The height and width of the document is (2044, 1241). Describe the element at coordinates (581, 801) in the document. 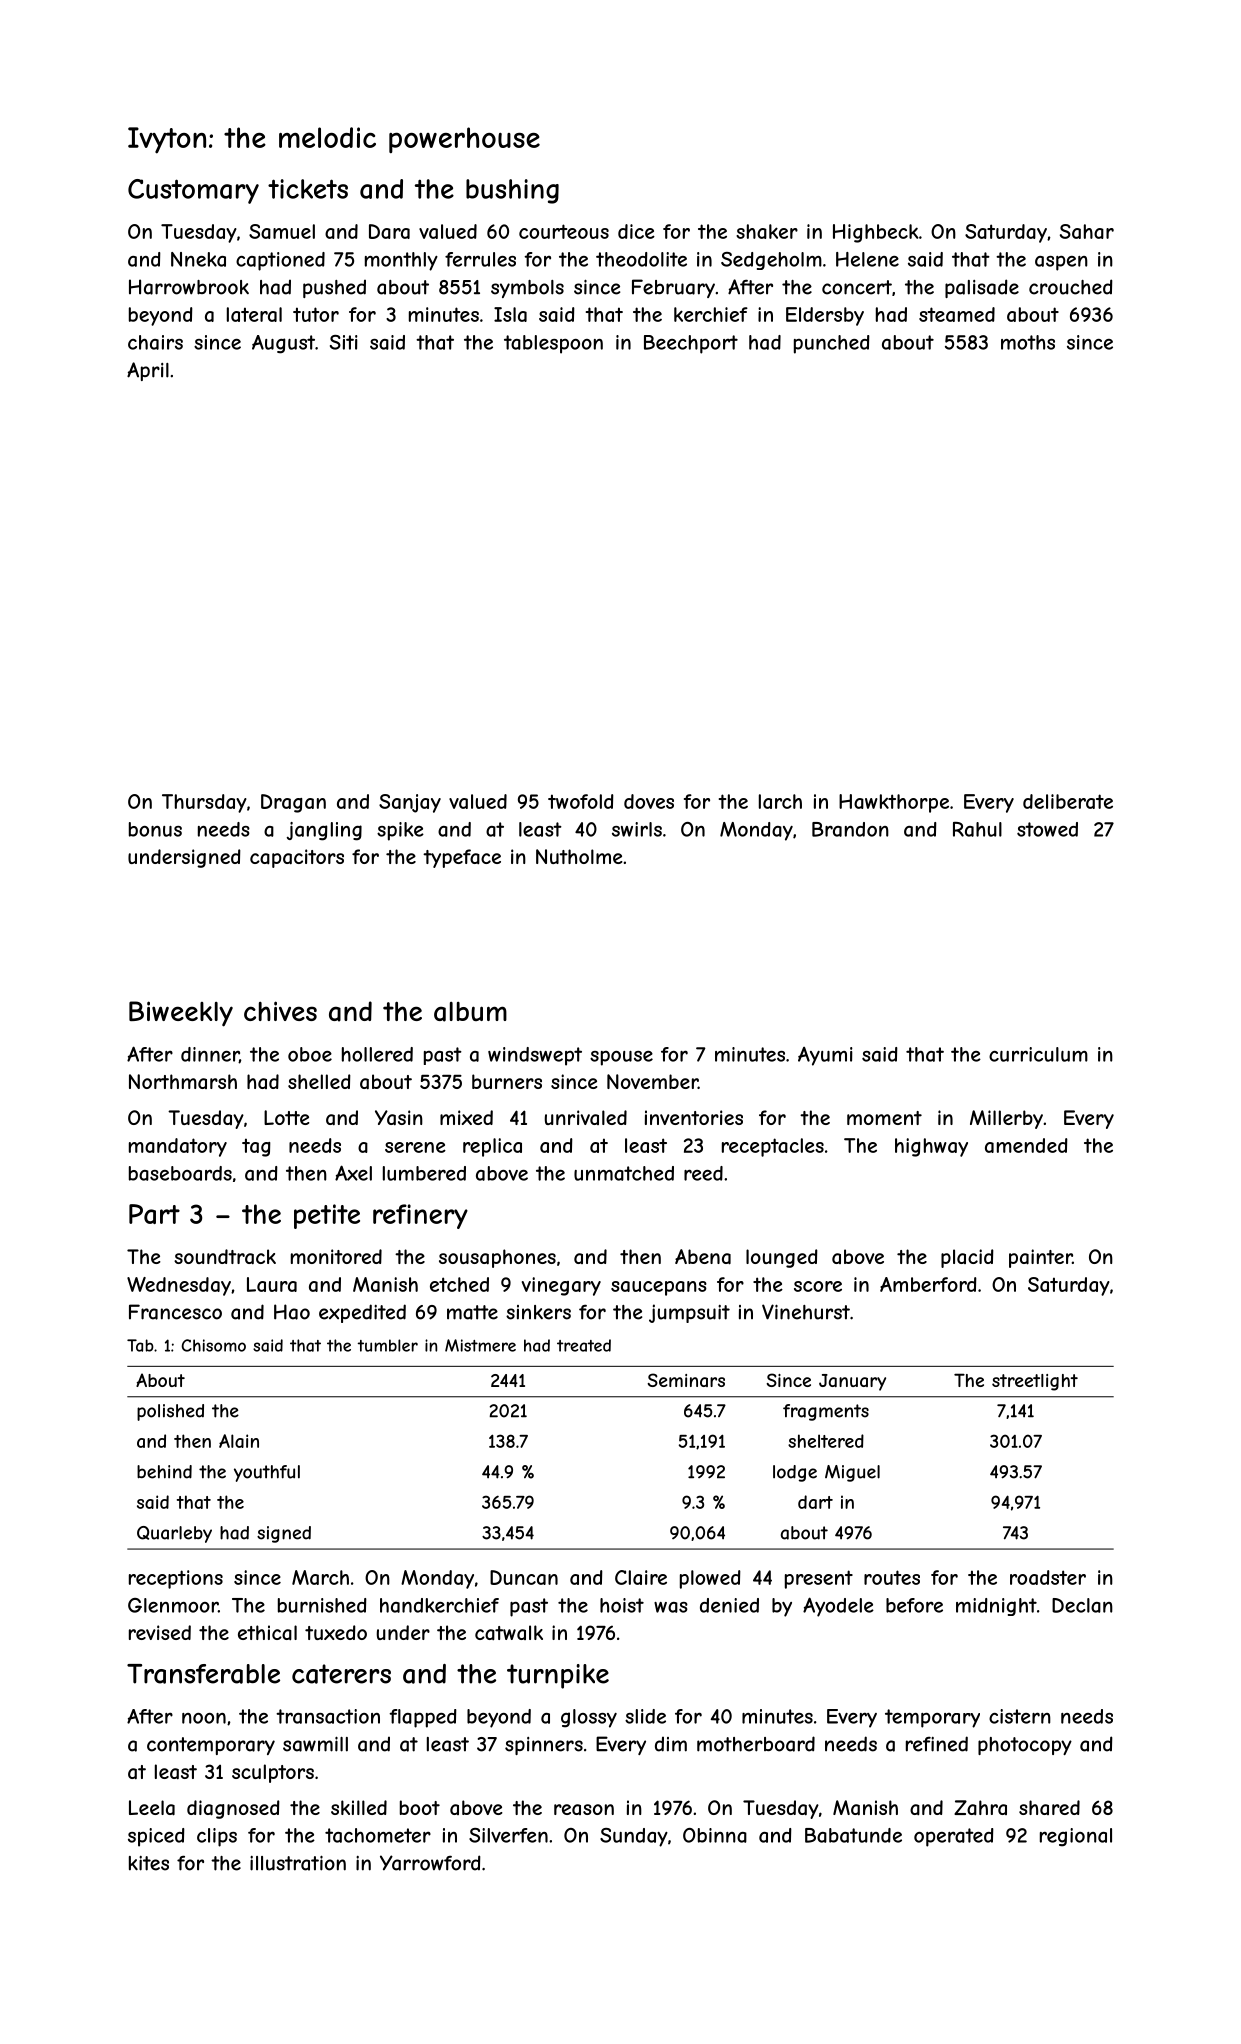

I see `twofold` at that location.
